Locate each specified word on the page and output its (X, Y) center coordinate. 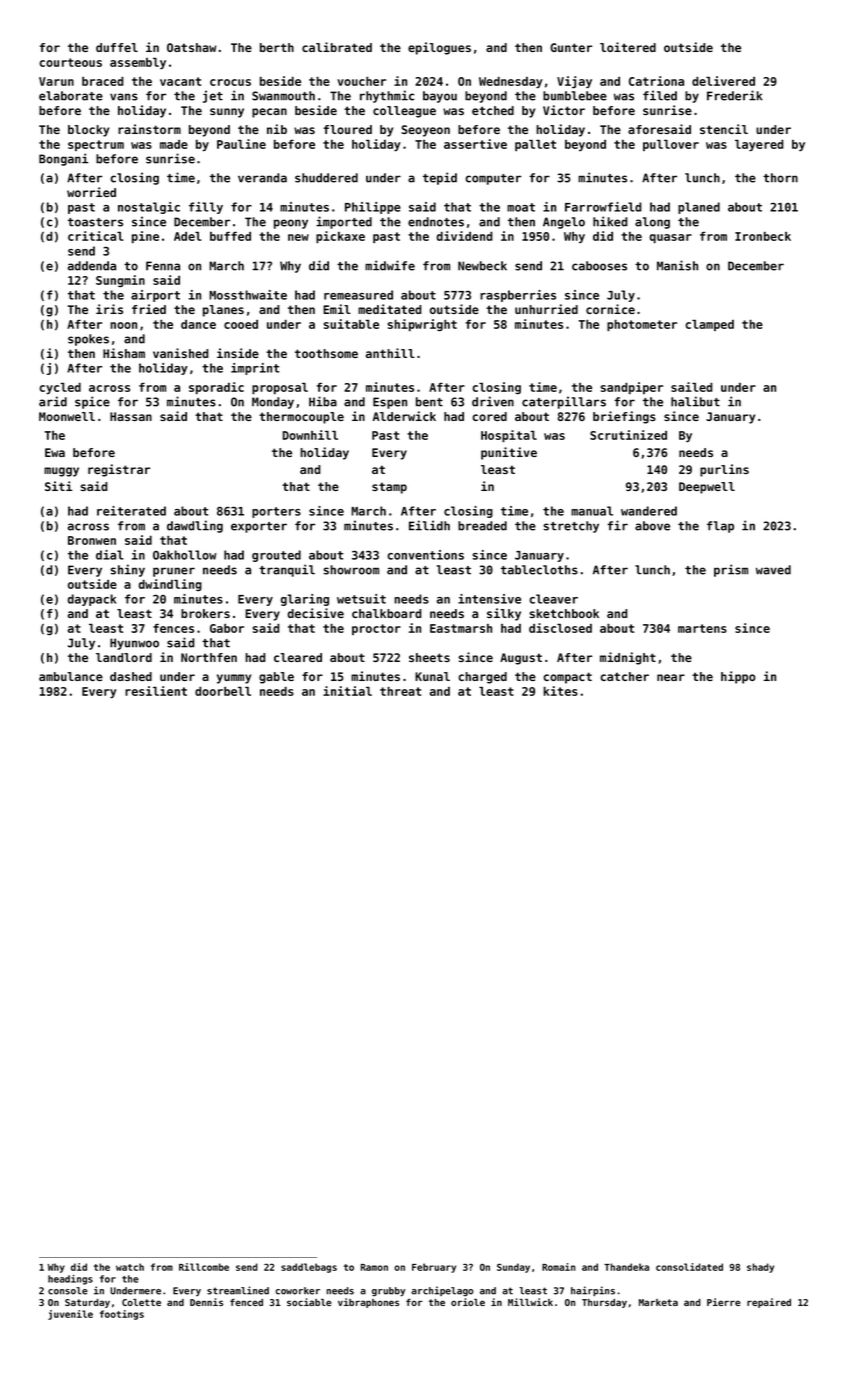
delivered (723, 81)
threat (400, 691)
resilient (156, 691)
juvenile (70, 1315)
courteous (70, 62)
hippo (738, 677)
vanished (180, 353)
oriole (468, 1302)
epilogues (439, 48)
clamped (709, 325)
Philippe (373, 208)
